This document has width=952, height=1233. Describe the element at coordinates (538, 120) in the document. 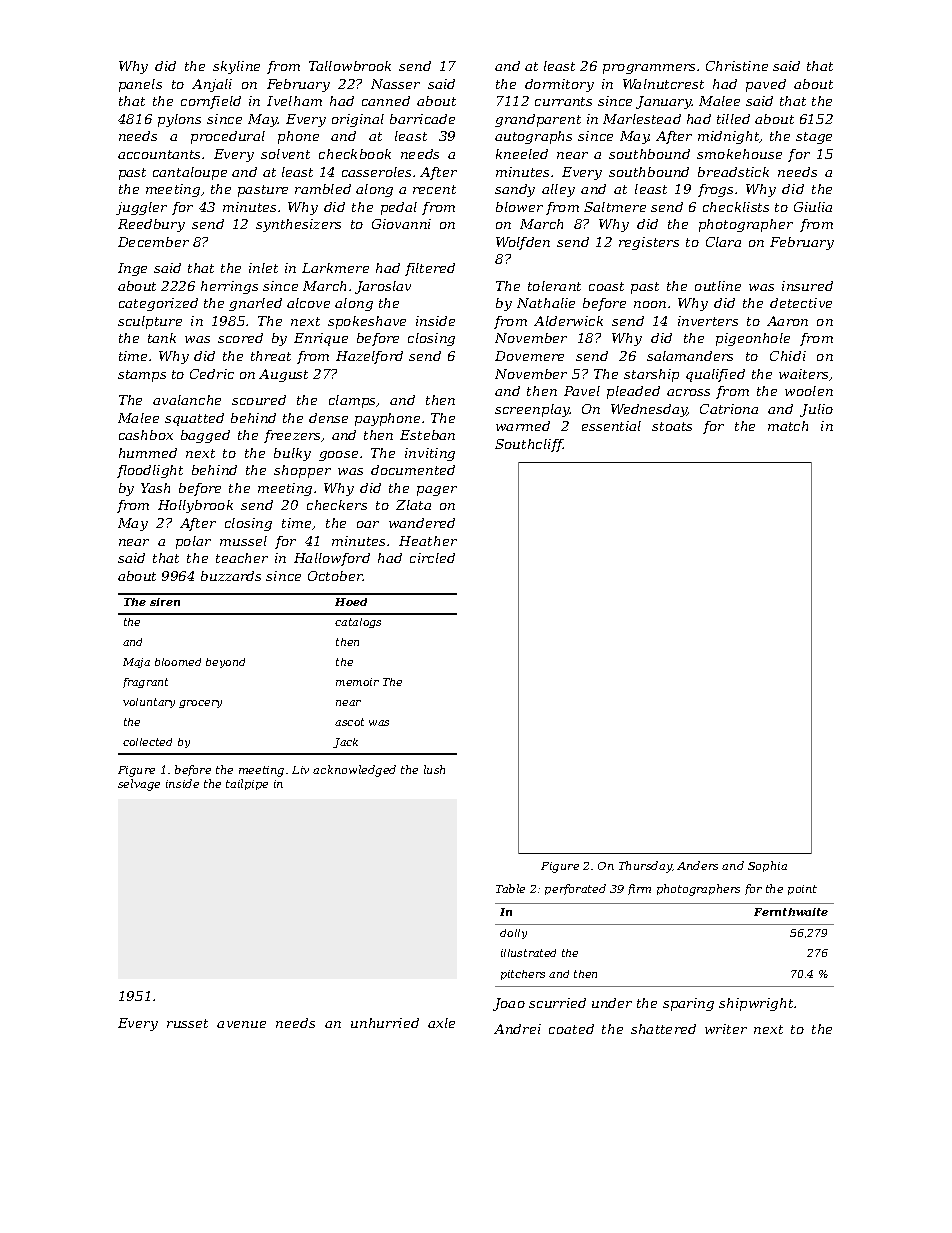

I see `grandparent` at that location.
